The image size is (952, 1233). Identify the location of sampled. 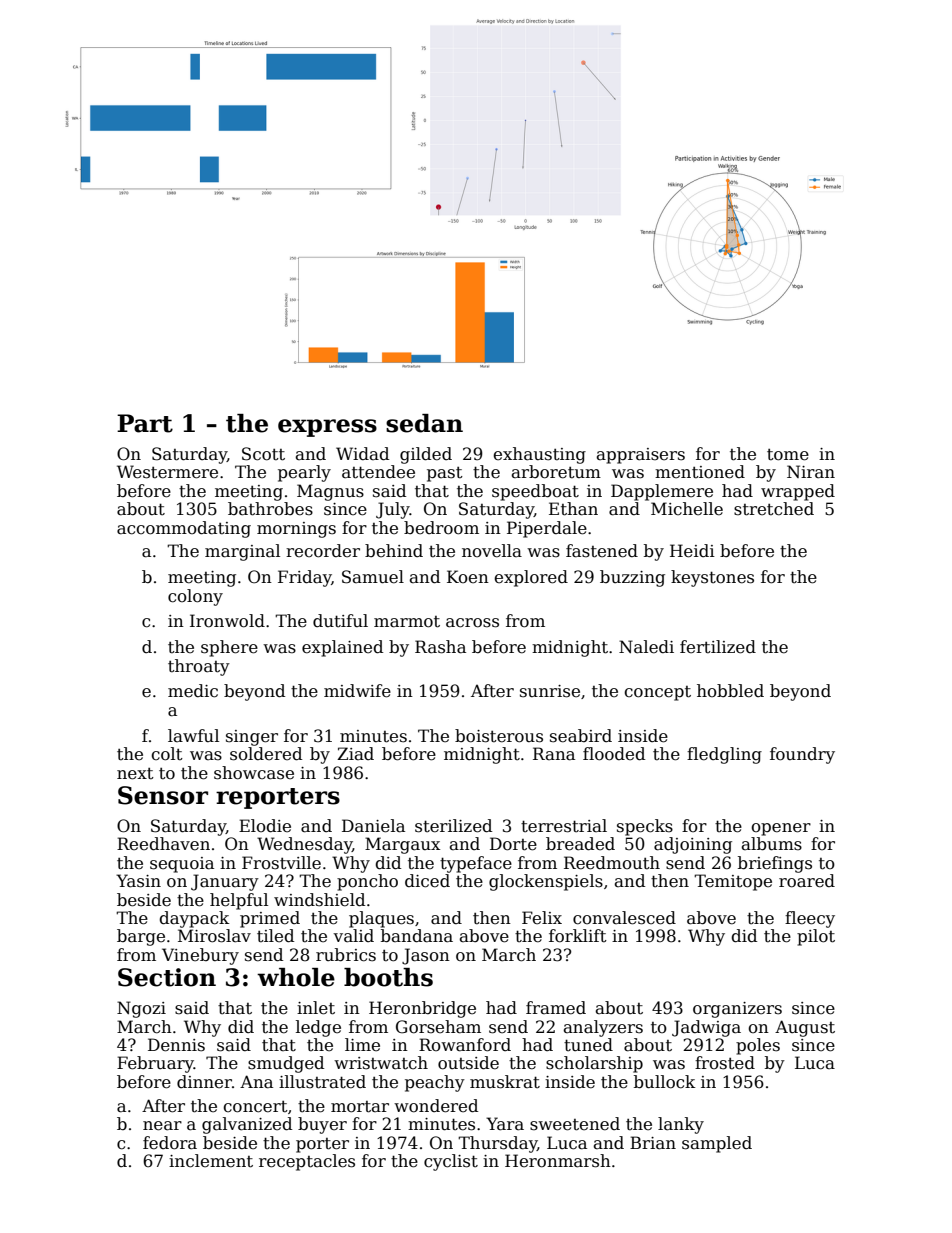
(717, 1144).
